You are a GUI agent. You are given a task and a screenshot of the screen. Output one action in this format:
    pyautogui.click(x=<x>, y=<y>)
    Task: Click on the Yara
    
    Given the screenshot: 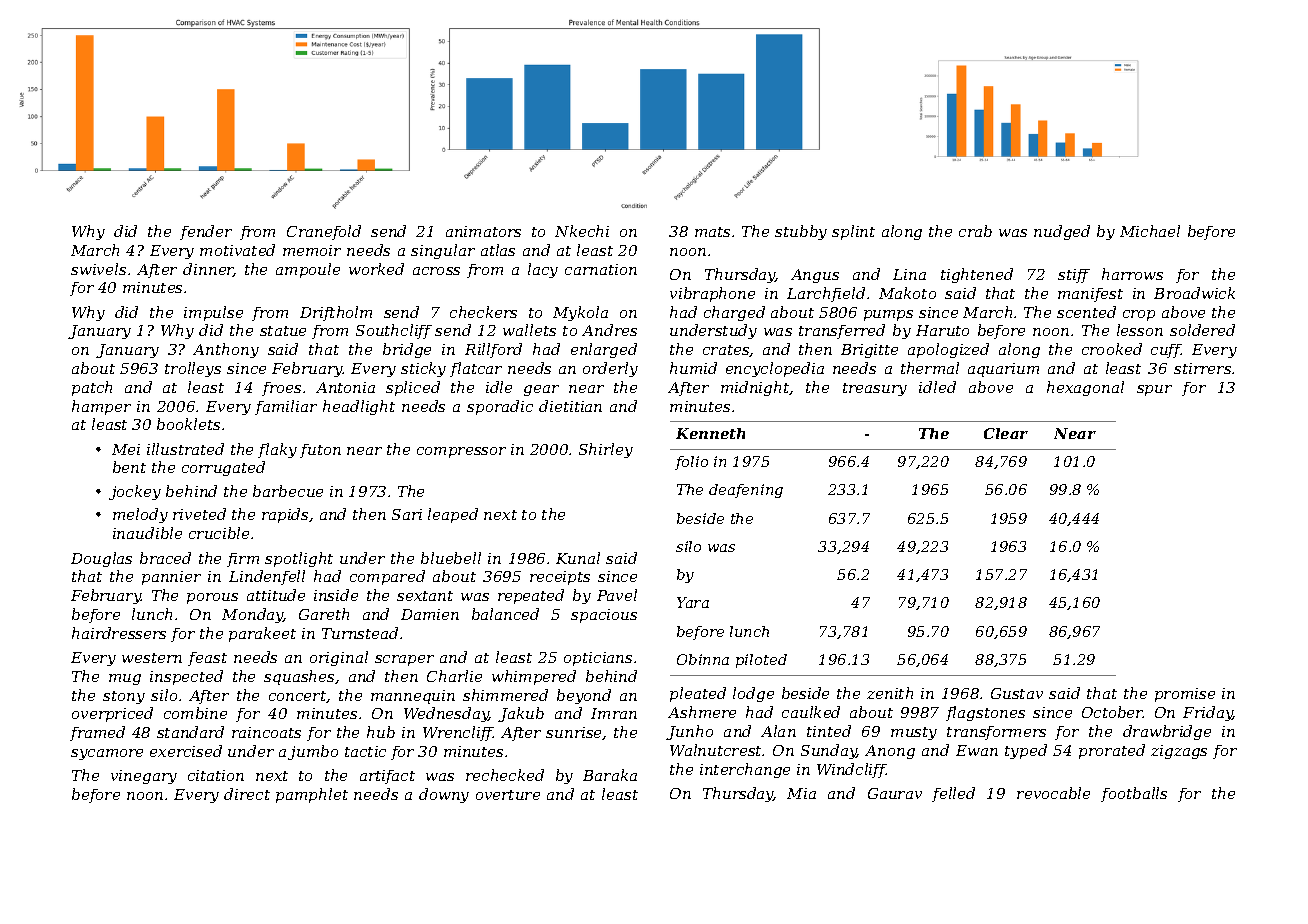 What is the action you would take?
    pyautogui.click(x=693, y=602)
